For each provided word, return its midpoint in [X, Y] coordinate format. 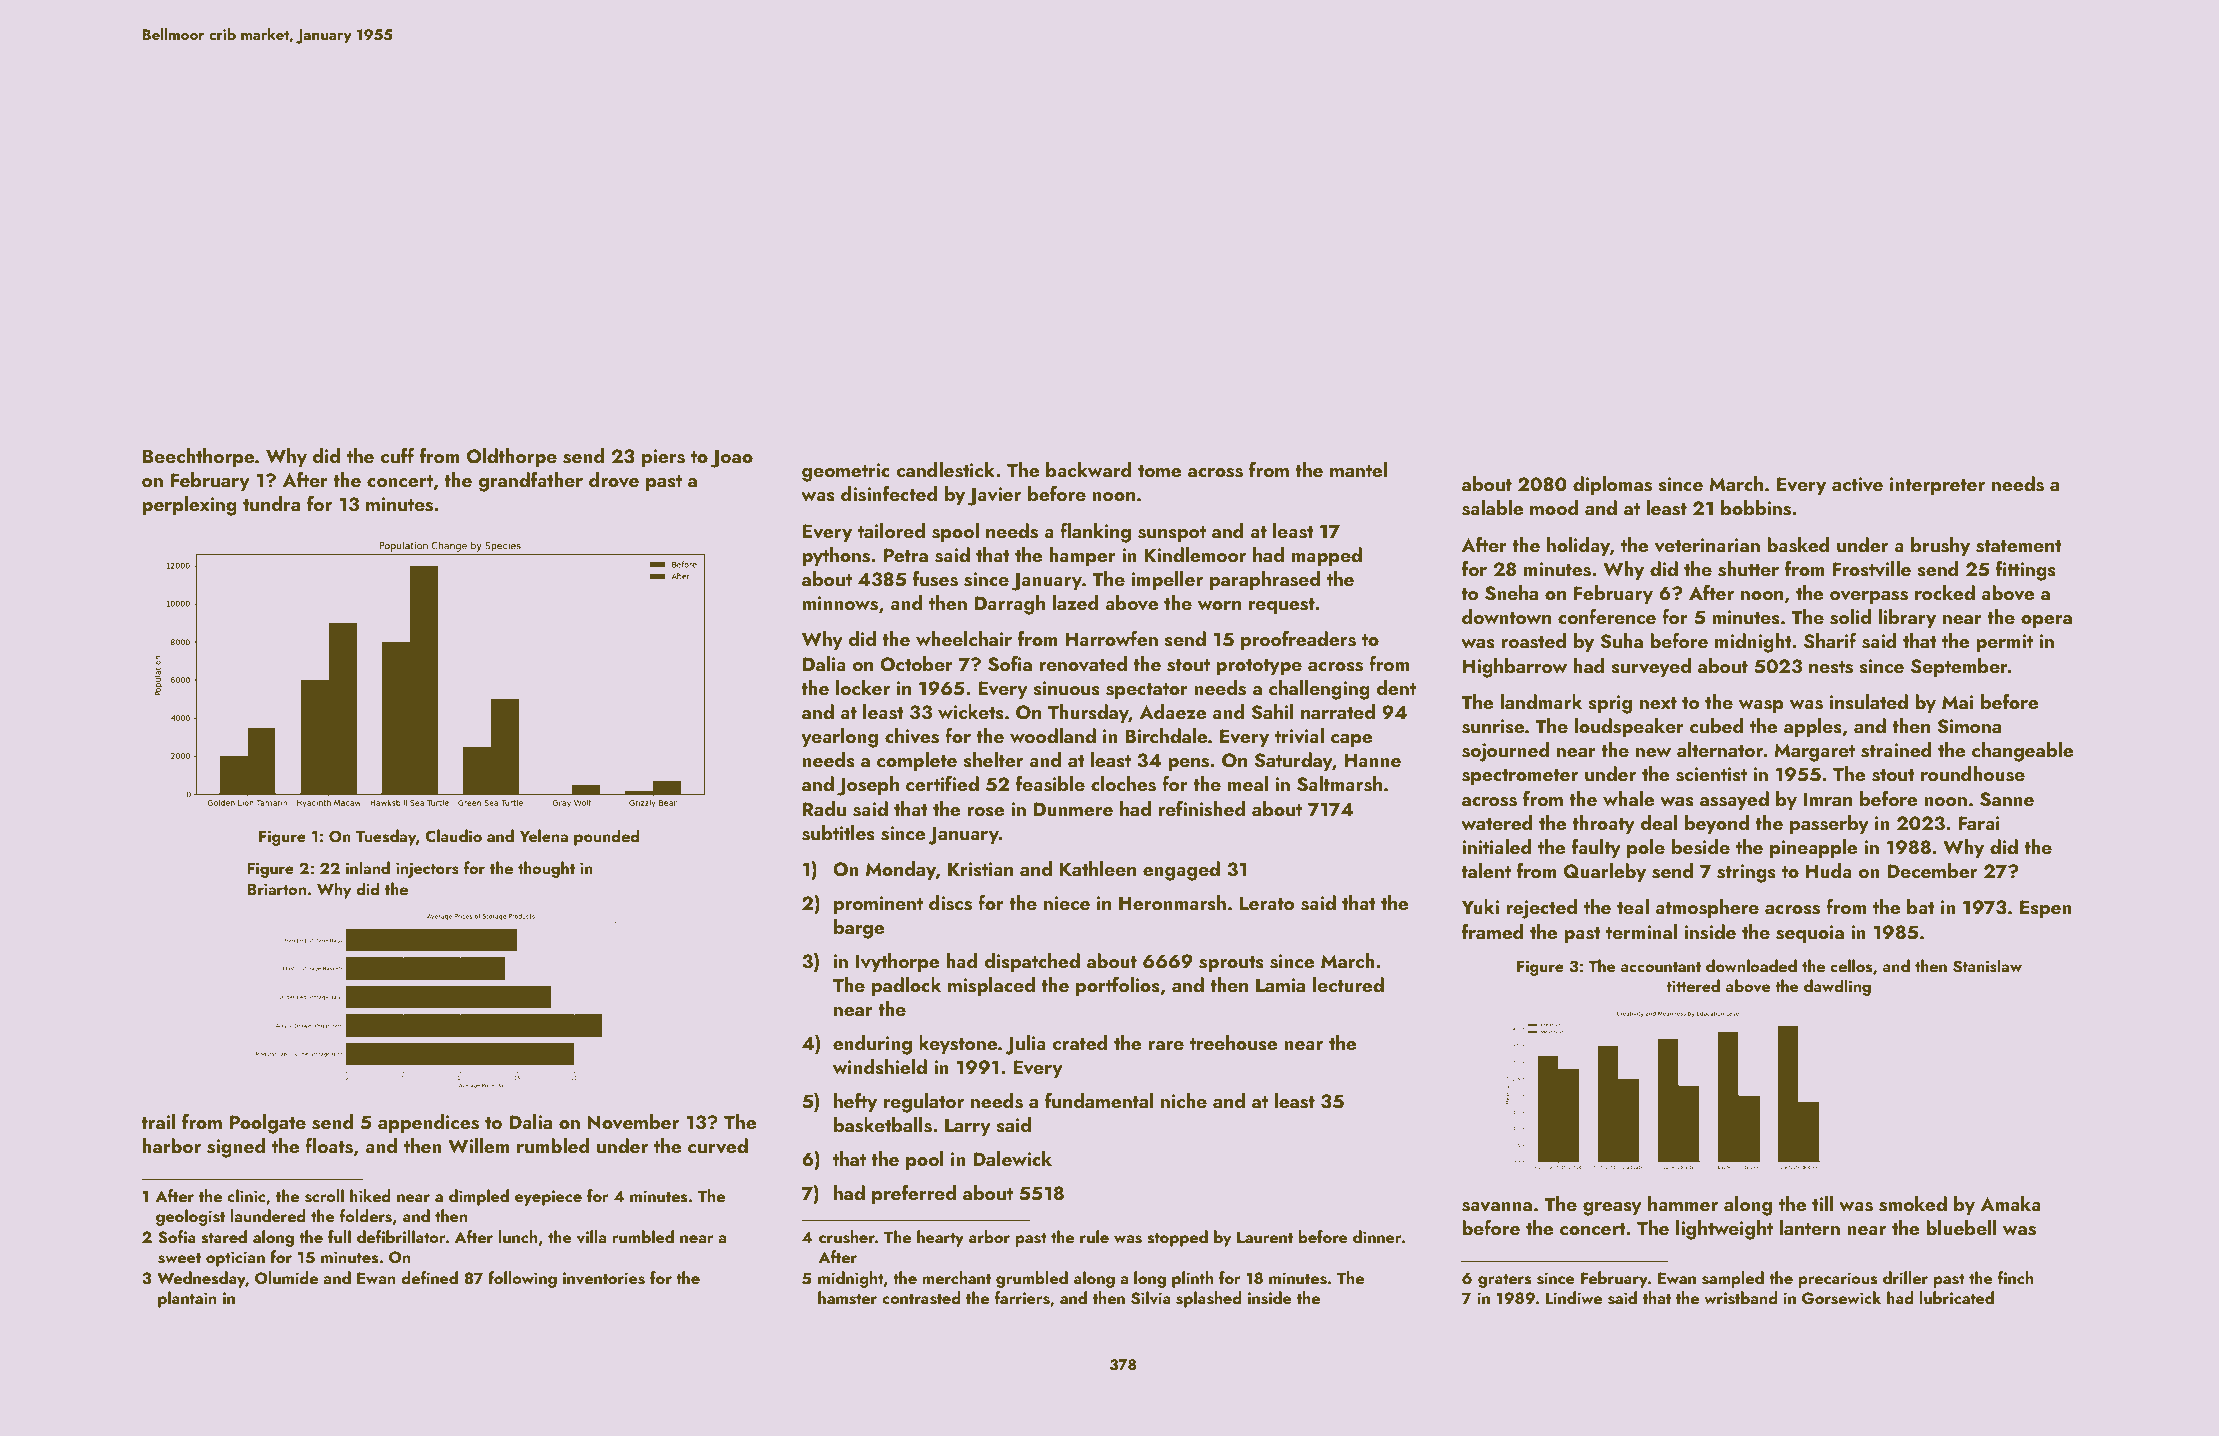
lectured [1348, 984]
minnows [840, 603]
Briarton [276, 889]
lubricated [1957, 1297]
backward [1089, 469]
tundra [271, 503]
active [1857, 484]
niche [1184, 1100]
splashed [1209, 1299]
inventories [604, 1278]
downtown [1506, 616]
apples [1813, 727]
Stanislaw [1987, 966]
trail [158, 1121]
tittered [1693, 985]
